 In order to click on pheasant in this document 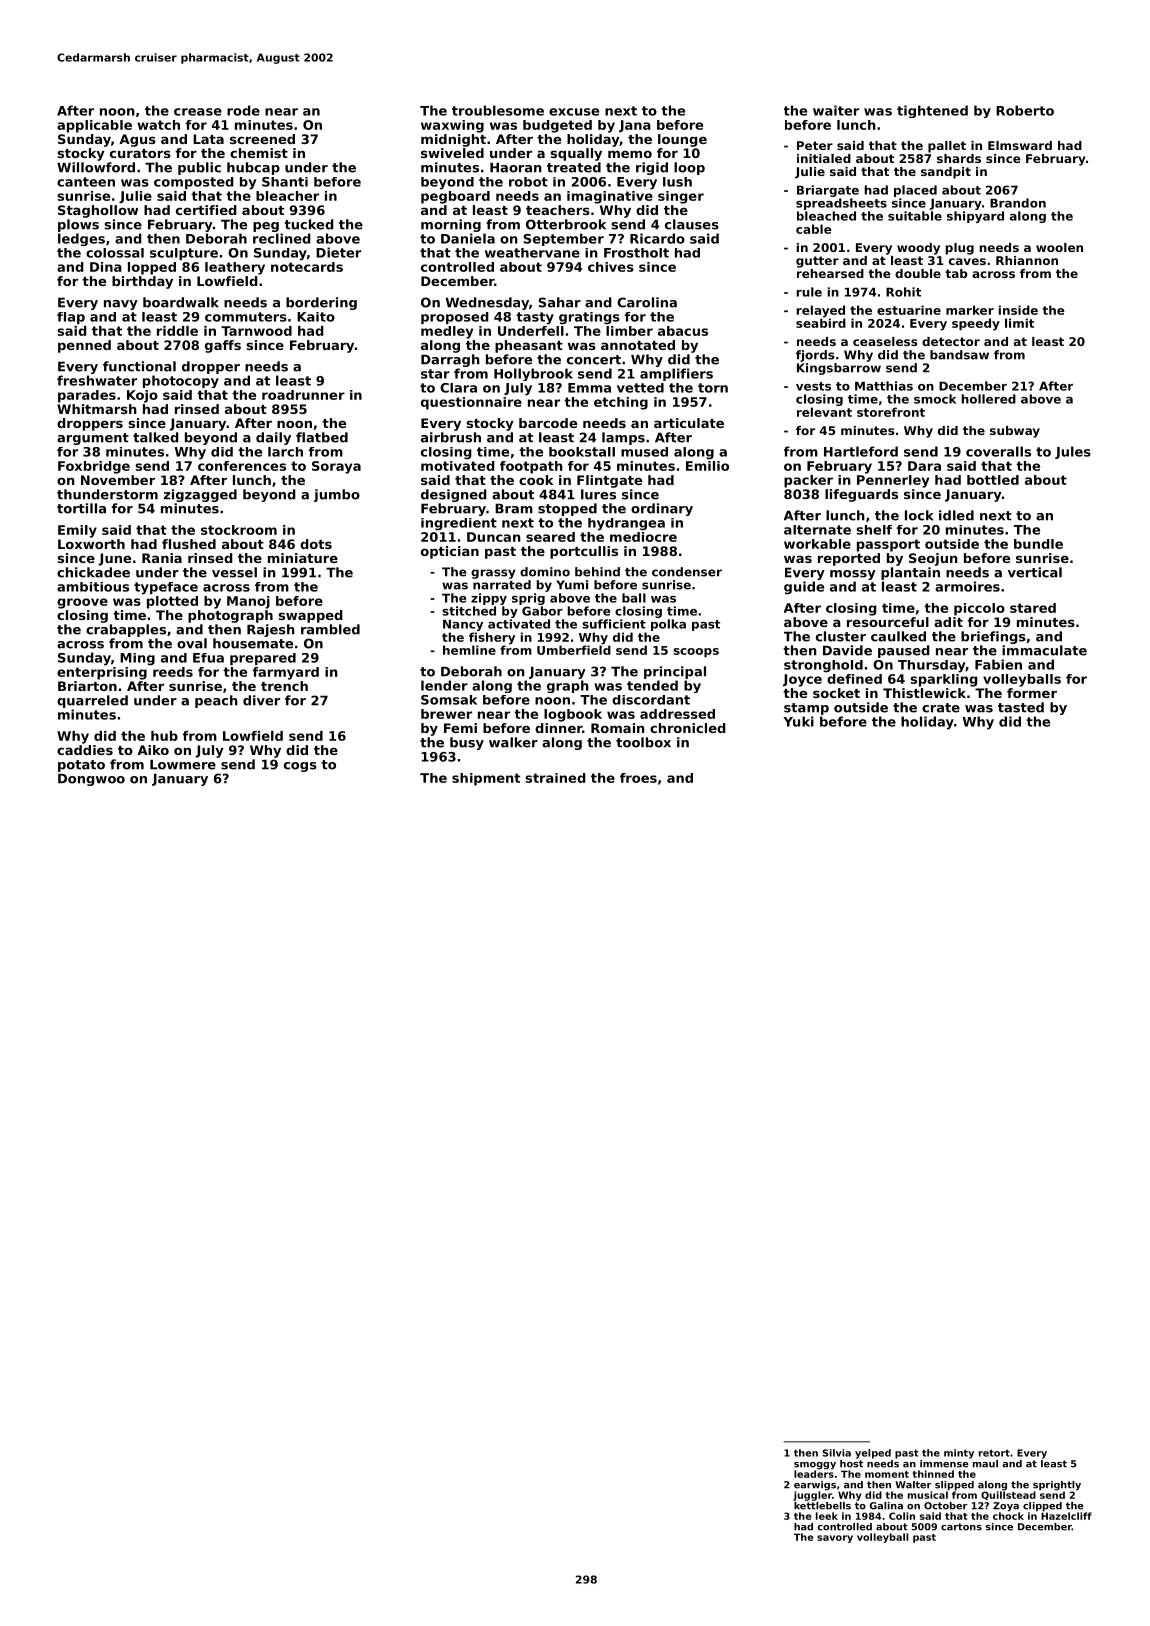, I will do `click(529, 346)`.
